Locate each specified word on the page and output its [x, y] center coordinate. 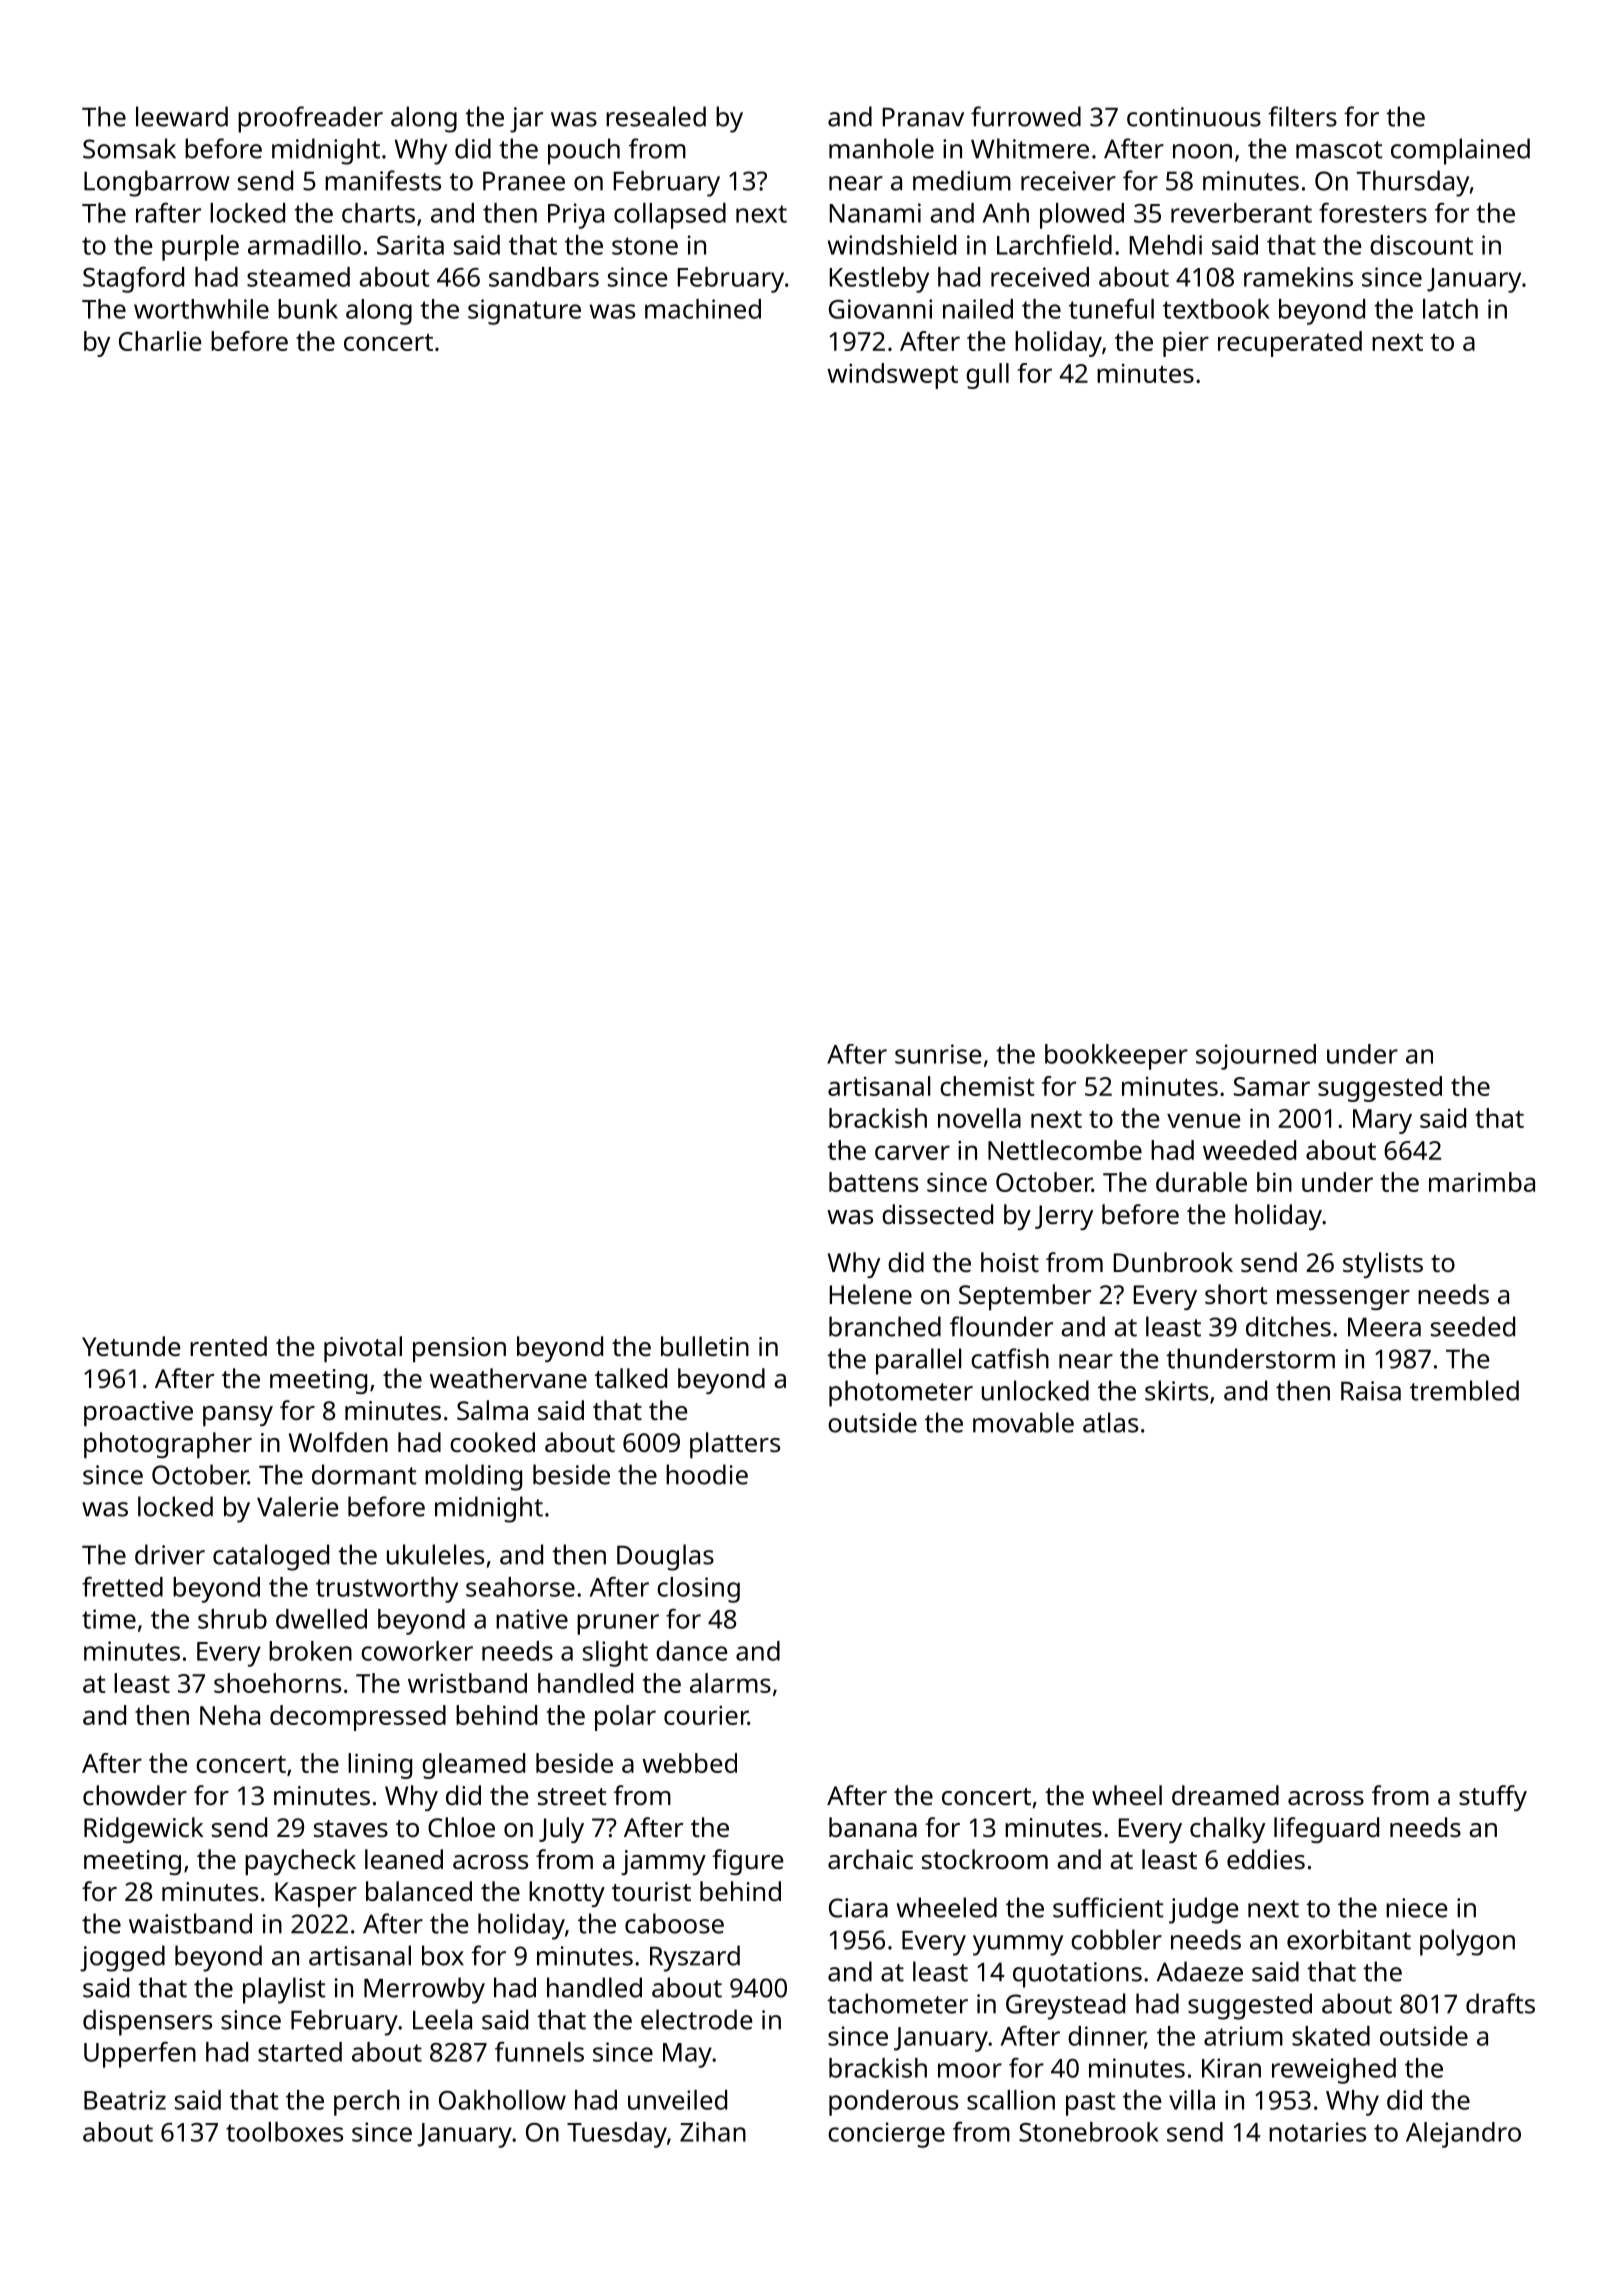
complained [1460, 151]
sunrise [938, 1054]
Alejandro [1463, 2135]
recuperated [1290, 344]
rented [228, 1346]
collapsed [670, 216]
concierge [886, 2135]
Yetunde [131, 1346]
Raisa [1371, 1391]
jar [526, 120]
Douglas [665, 1557]
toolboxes [284, 2132]
